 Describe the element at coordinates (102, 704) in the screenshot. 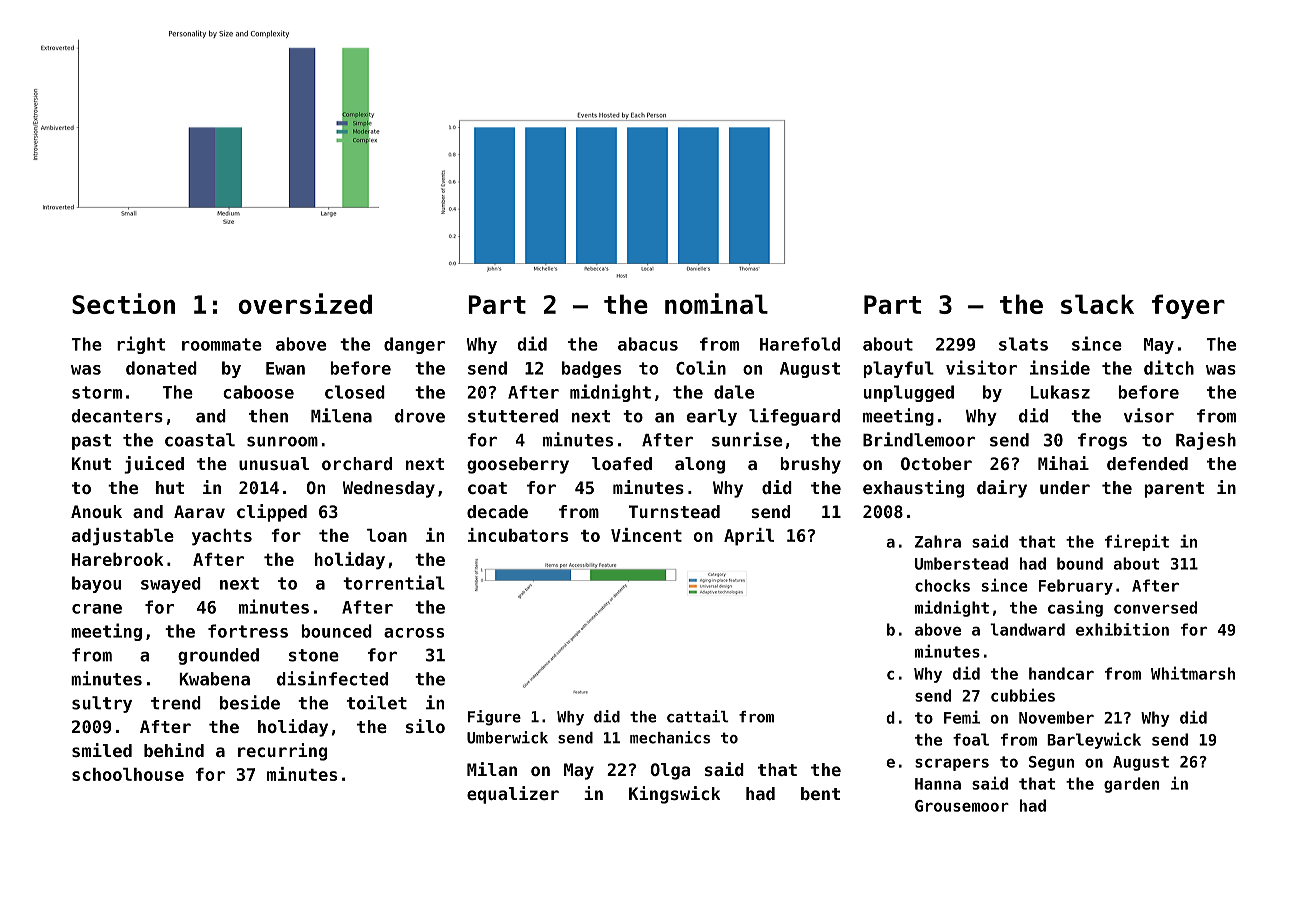

I see `sultry` at that location.
